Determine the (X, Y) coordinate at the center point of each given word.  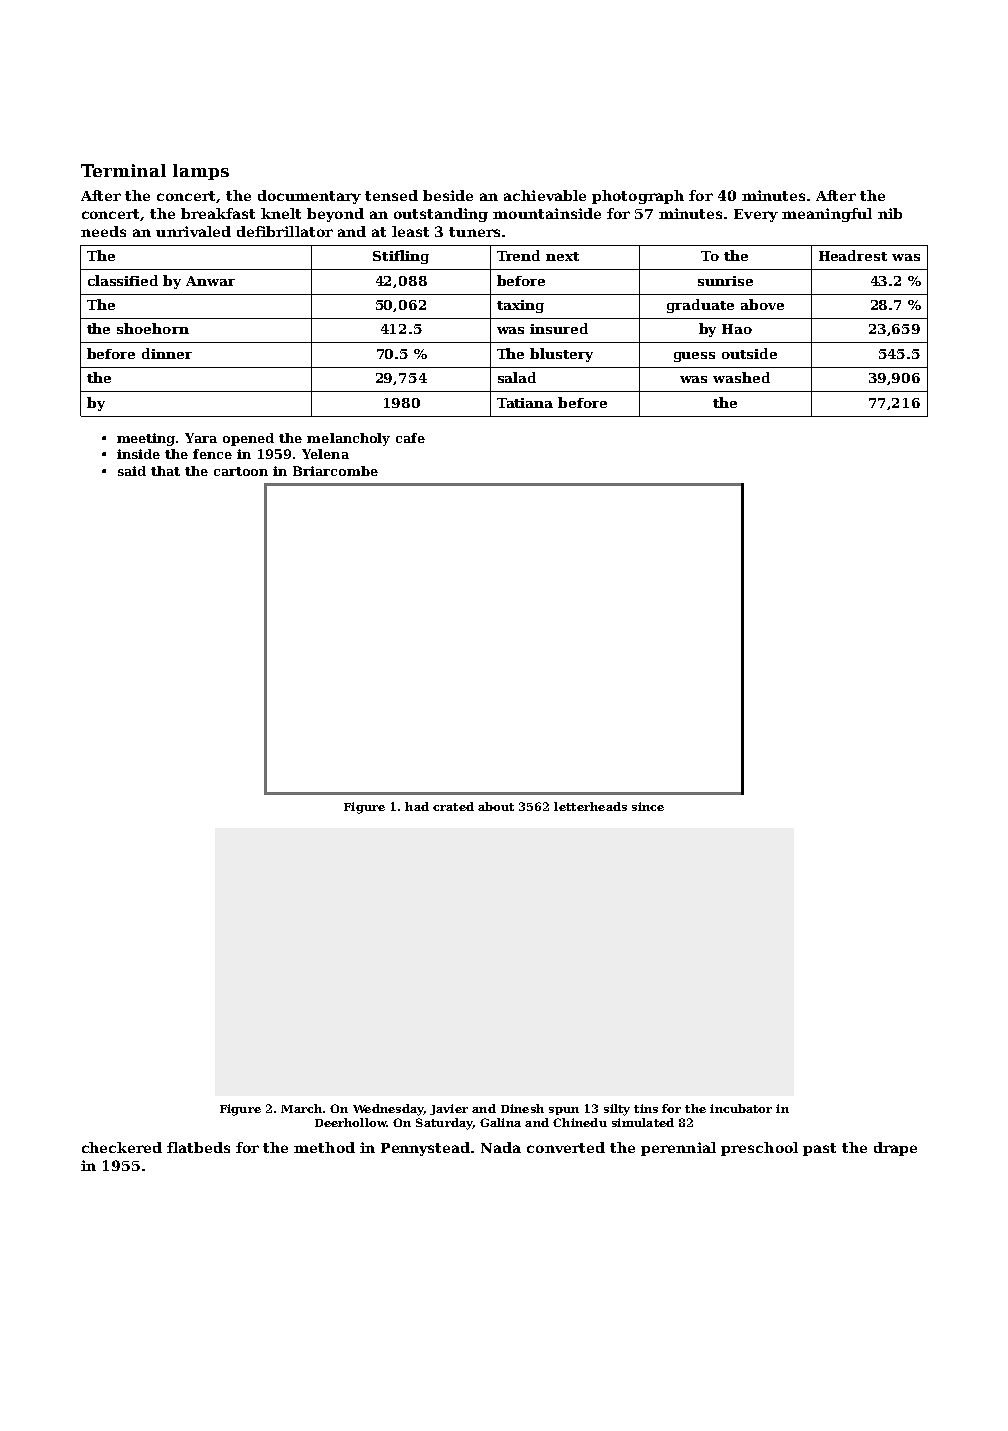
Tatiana (525, 403)
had (417, 806)
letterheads (590, 806)
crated (453, 806)
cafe (410, 438)
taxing (520, 306)
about (496, 806)
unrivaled (193, 231)
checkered (122, 1147)
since (648, 806)
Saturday (444, 1124)
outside (749, 353)
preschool (759, 1149)
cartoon (241, 471)
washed (741, 377)
